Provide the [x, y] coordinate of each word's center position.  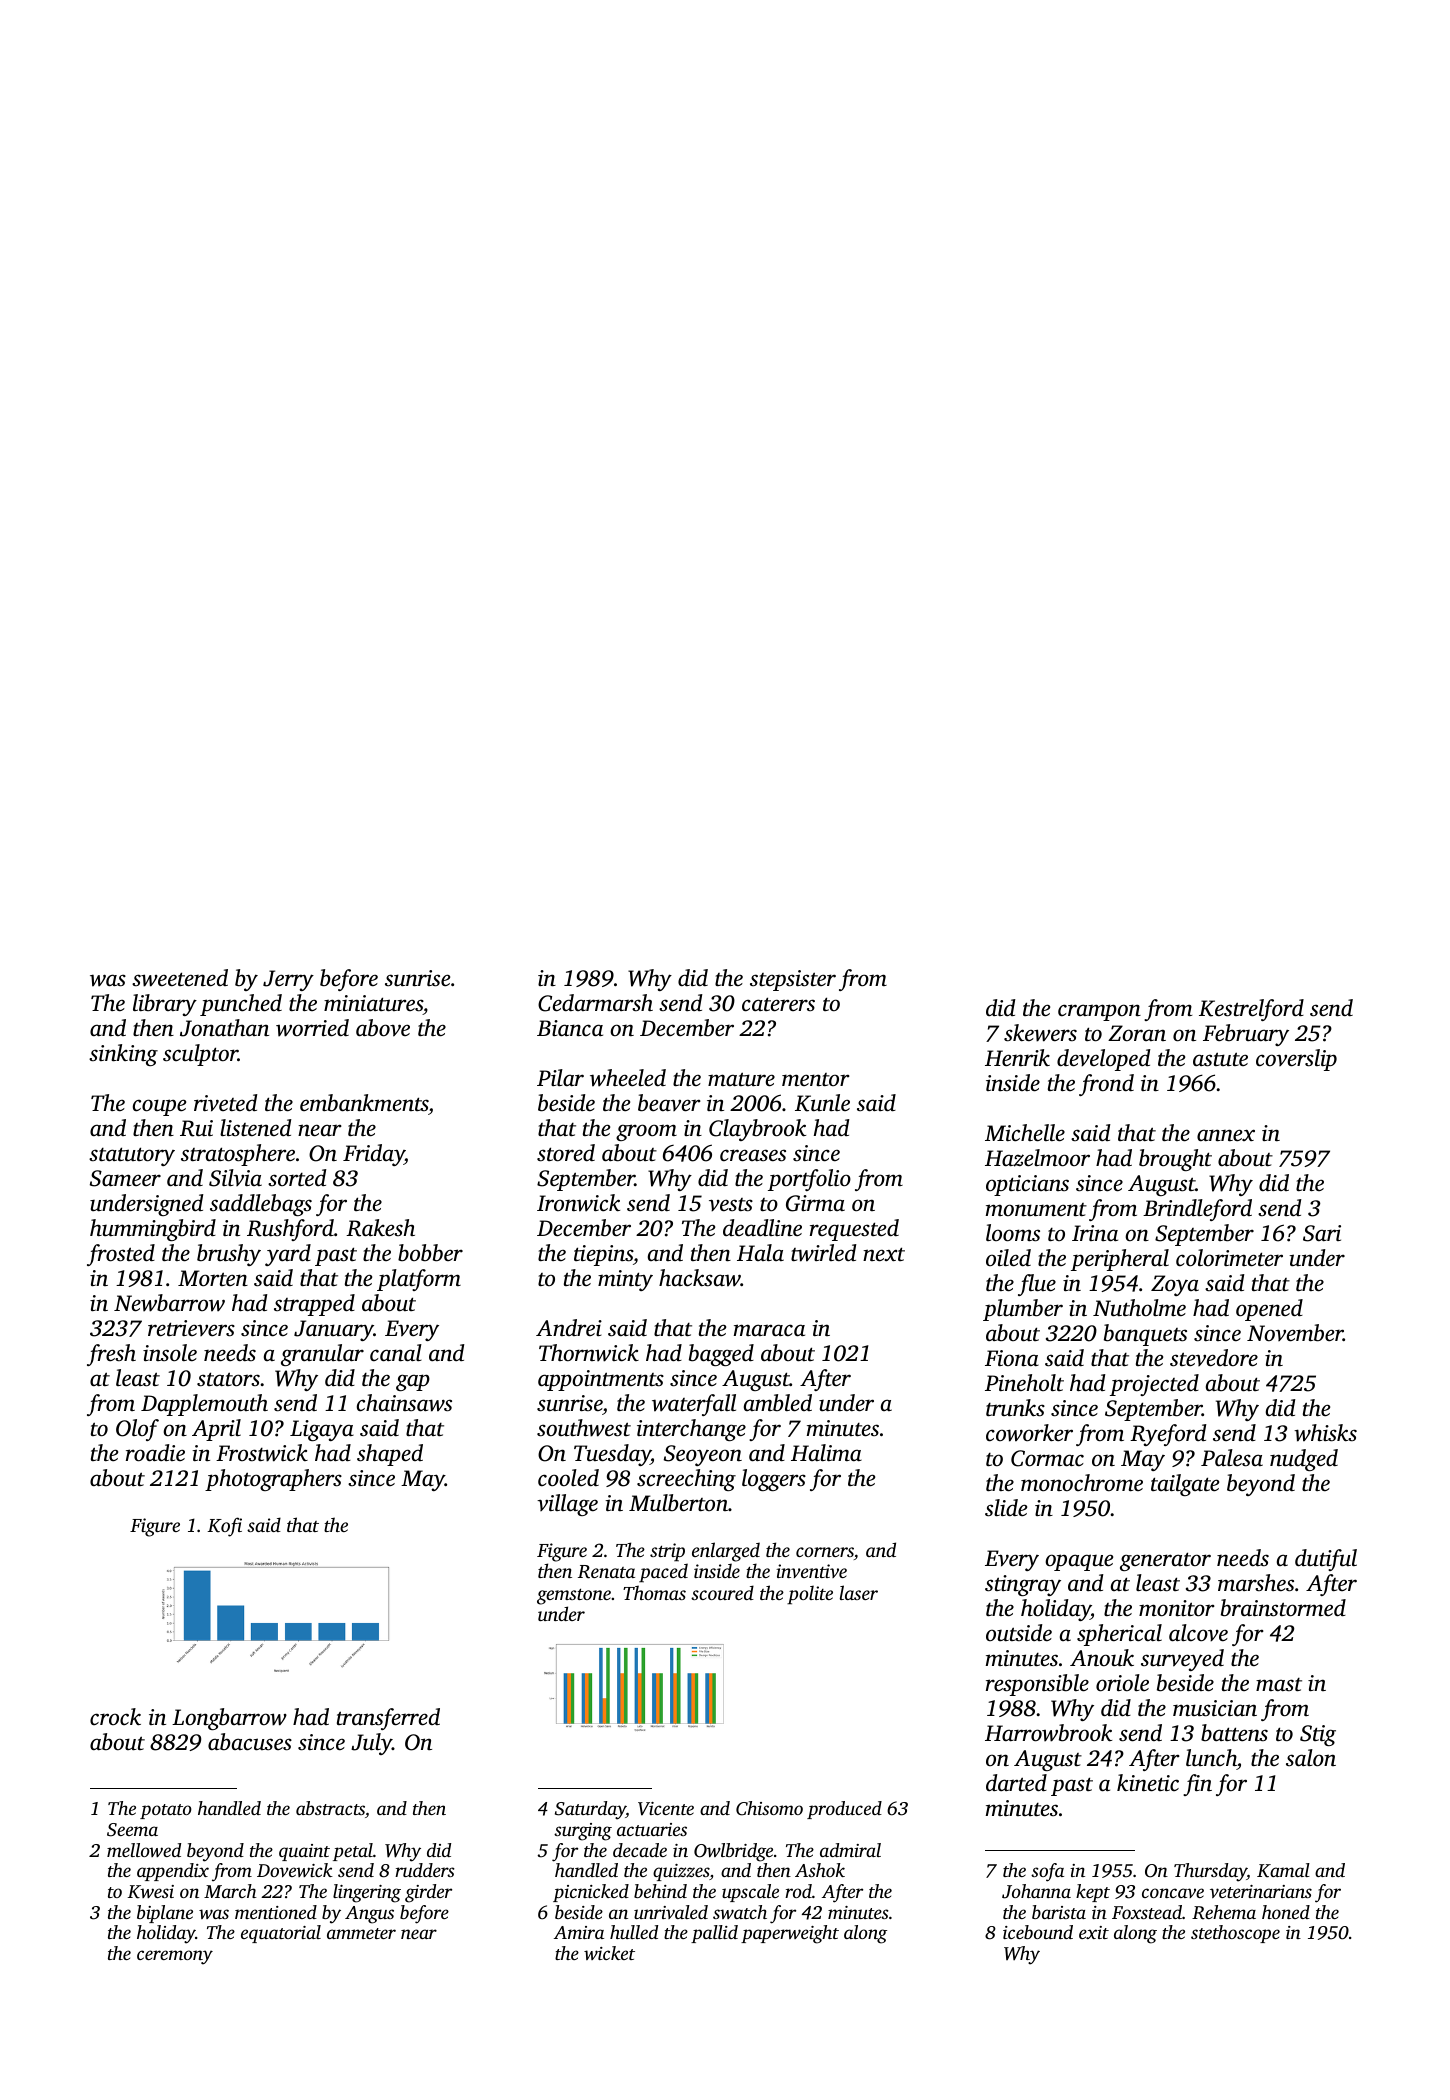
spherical [1119, 1635]
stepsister [793, 980]
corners [825, 1552]
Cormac [1047, 1458]
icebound [1038, 1932]
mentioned [276, 1912]
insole [170, 1352]
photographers [273, 1480]
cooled [568, 1478]
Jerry [288, 980]
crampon [1099, 1012]
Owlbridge [733, 1852]
